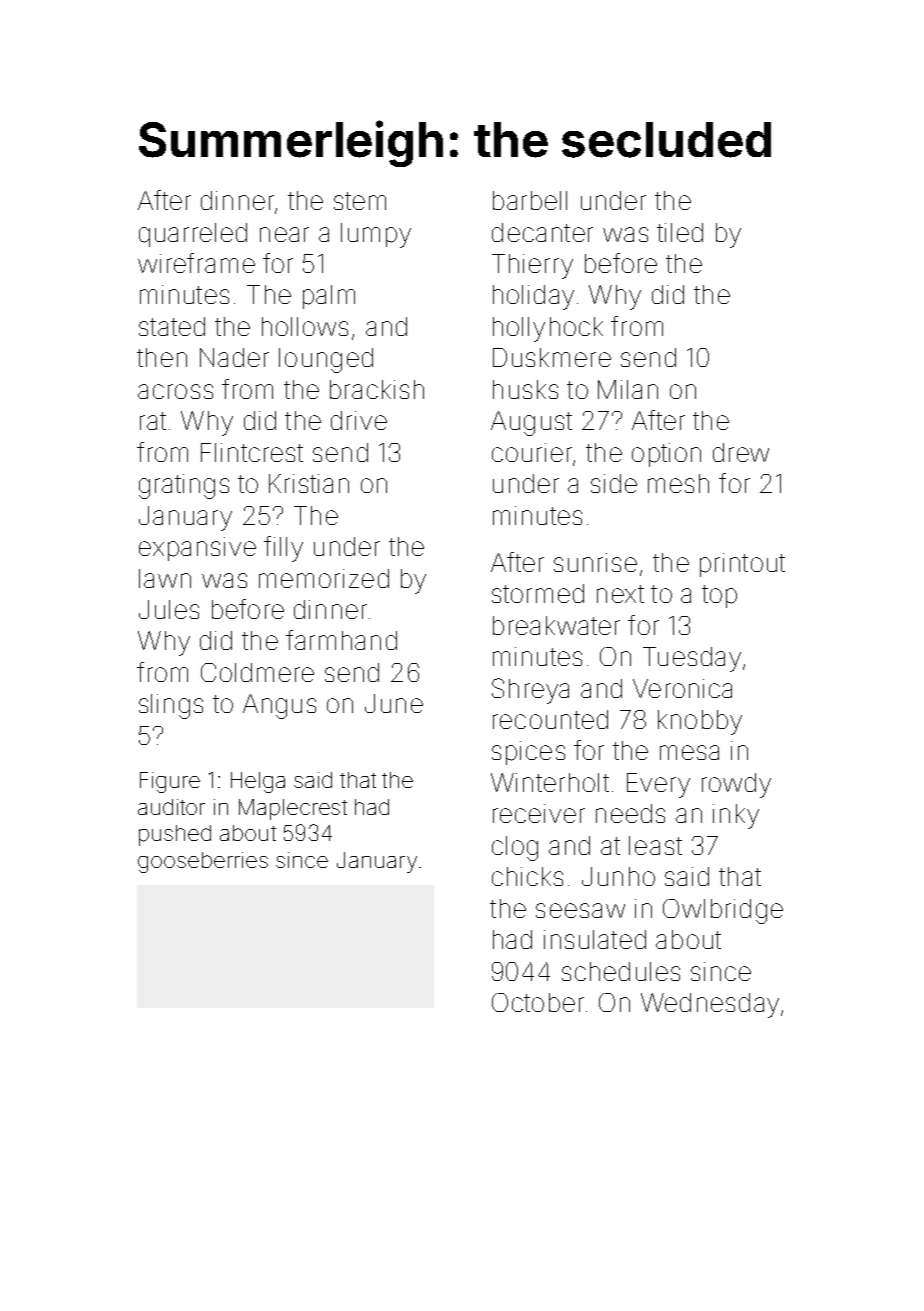 This image has height=1311, width=924. Describe the element at coordinates (171, 807) in the image. I see `auditor` at that location.
